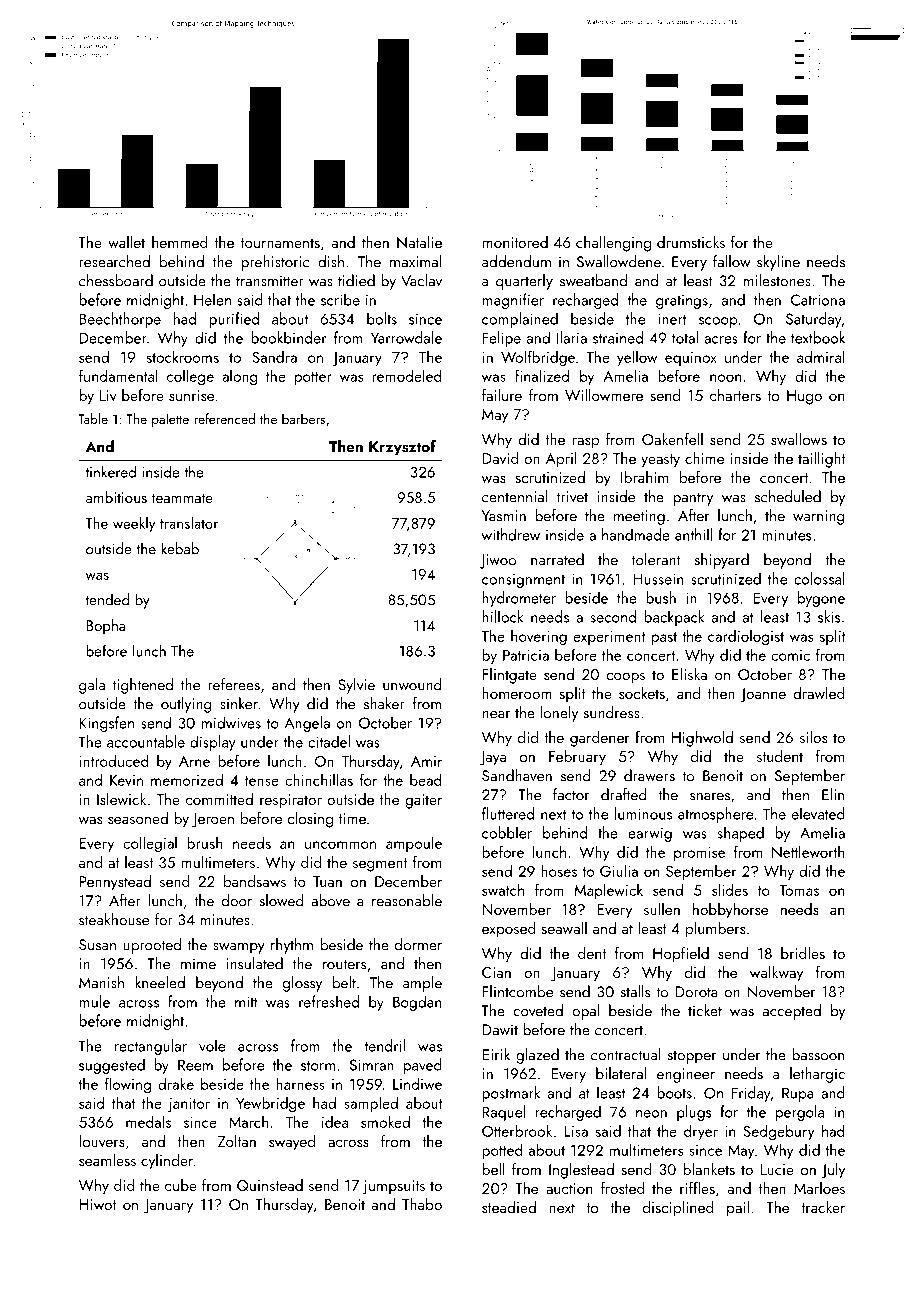 Image resolution: width=924 pixels, height=1308 pixels. Describe the element at coordinates (114, 261) in the document. I see `researched` at that location.
